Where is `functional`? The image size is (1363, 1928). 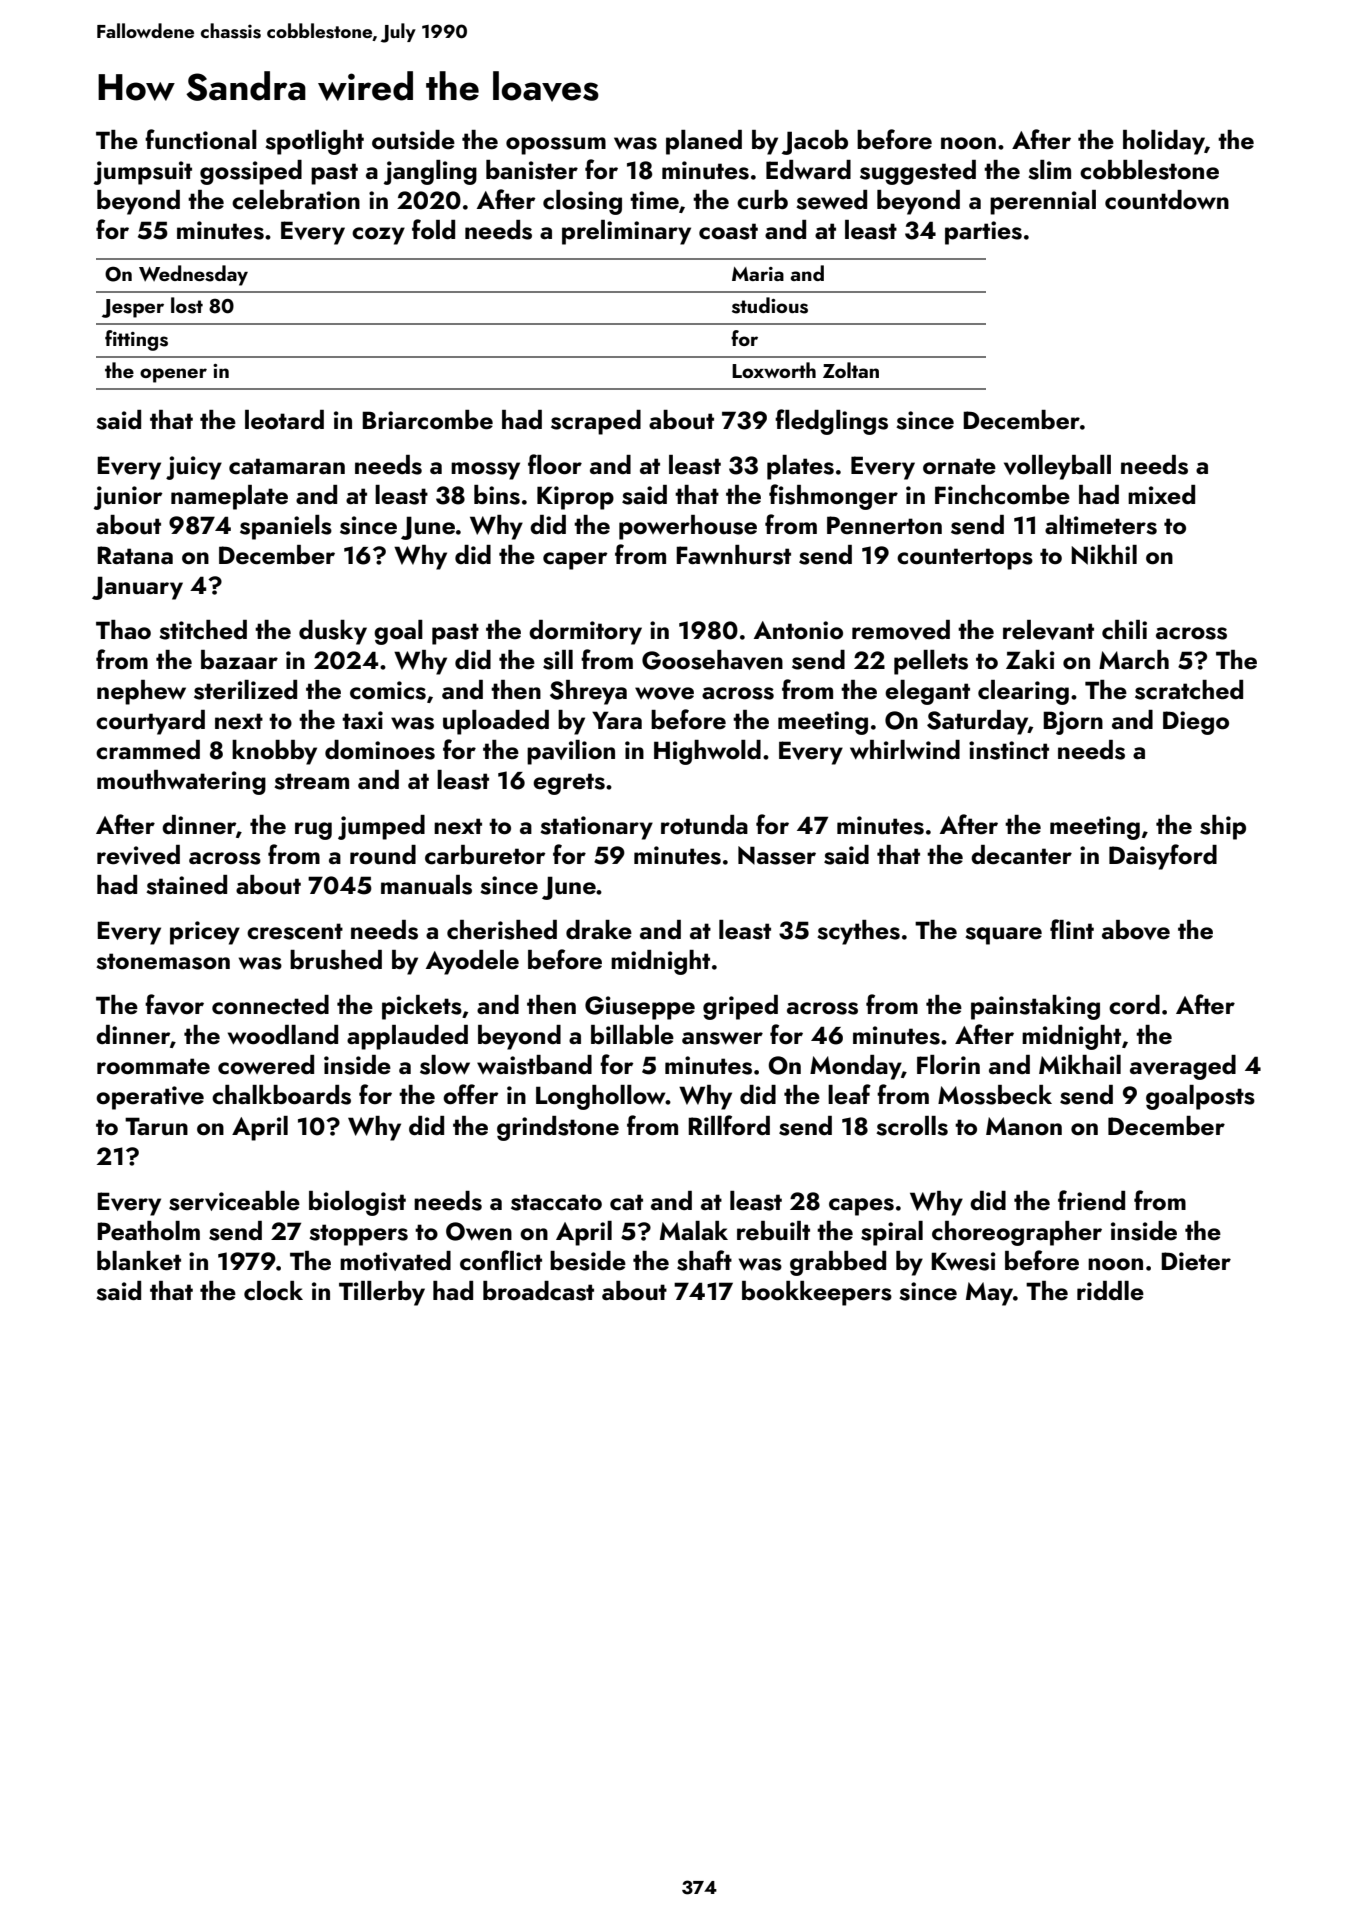 functional is located at coordinates (201, 139).
